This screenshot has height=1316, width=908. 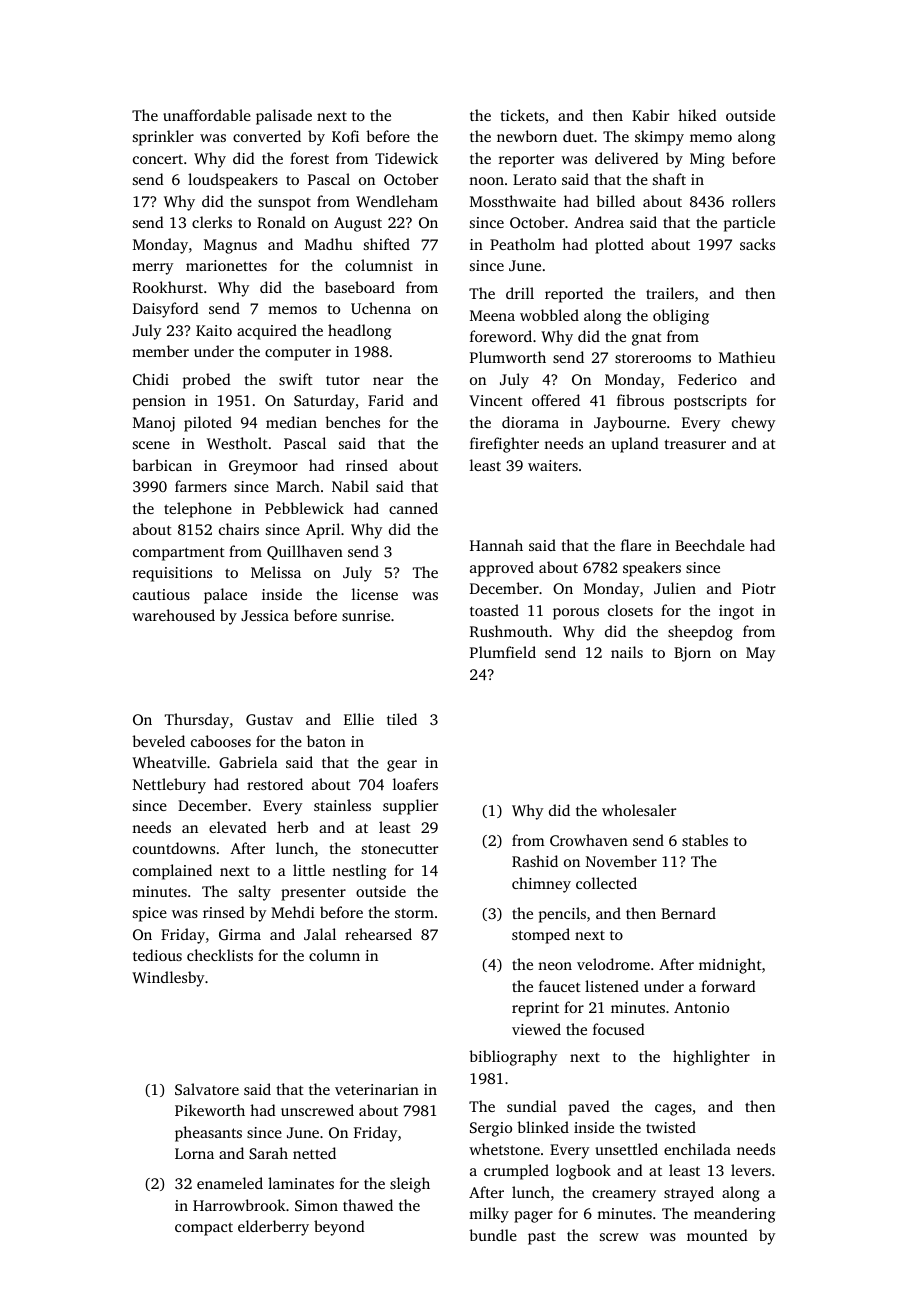 What do you see at coordinates (273, 1228) in the screenshot?
I see `elderberry` at bounding box center [273, 1228].
